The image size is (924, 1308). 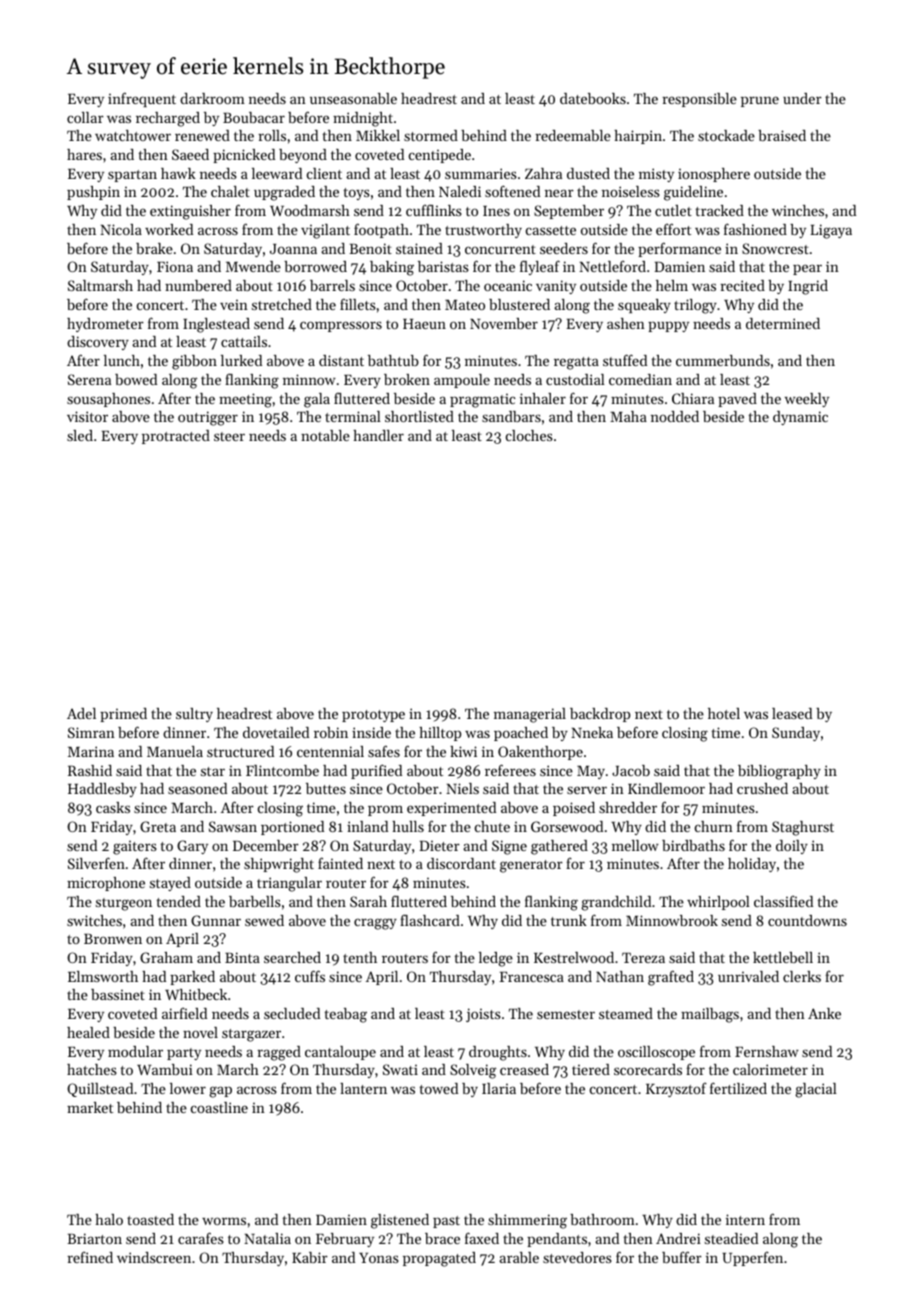 I want to click on Niels, so click(x=462, y=788).
